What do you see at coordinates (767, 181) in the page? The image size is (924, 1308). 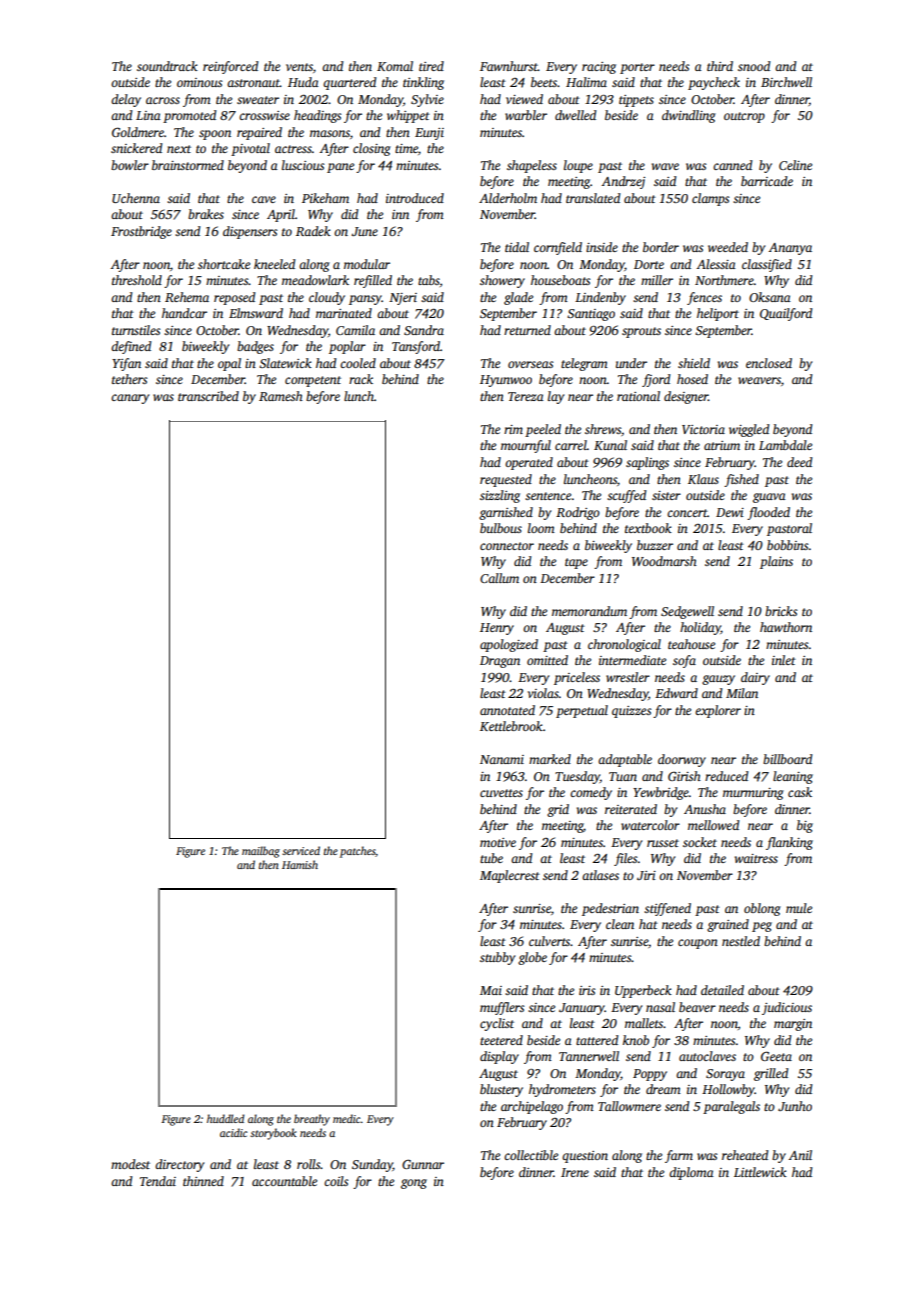 I see `barricade` at bounding box center [767, 181].
